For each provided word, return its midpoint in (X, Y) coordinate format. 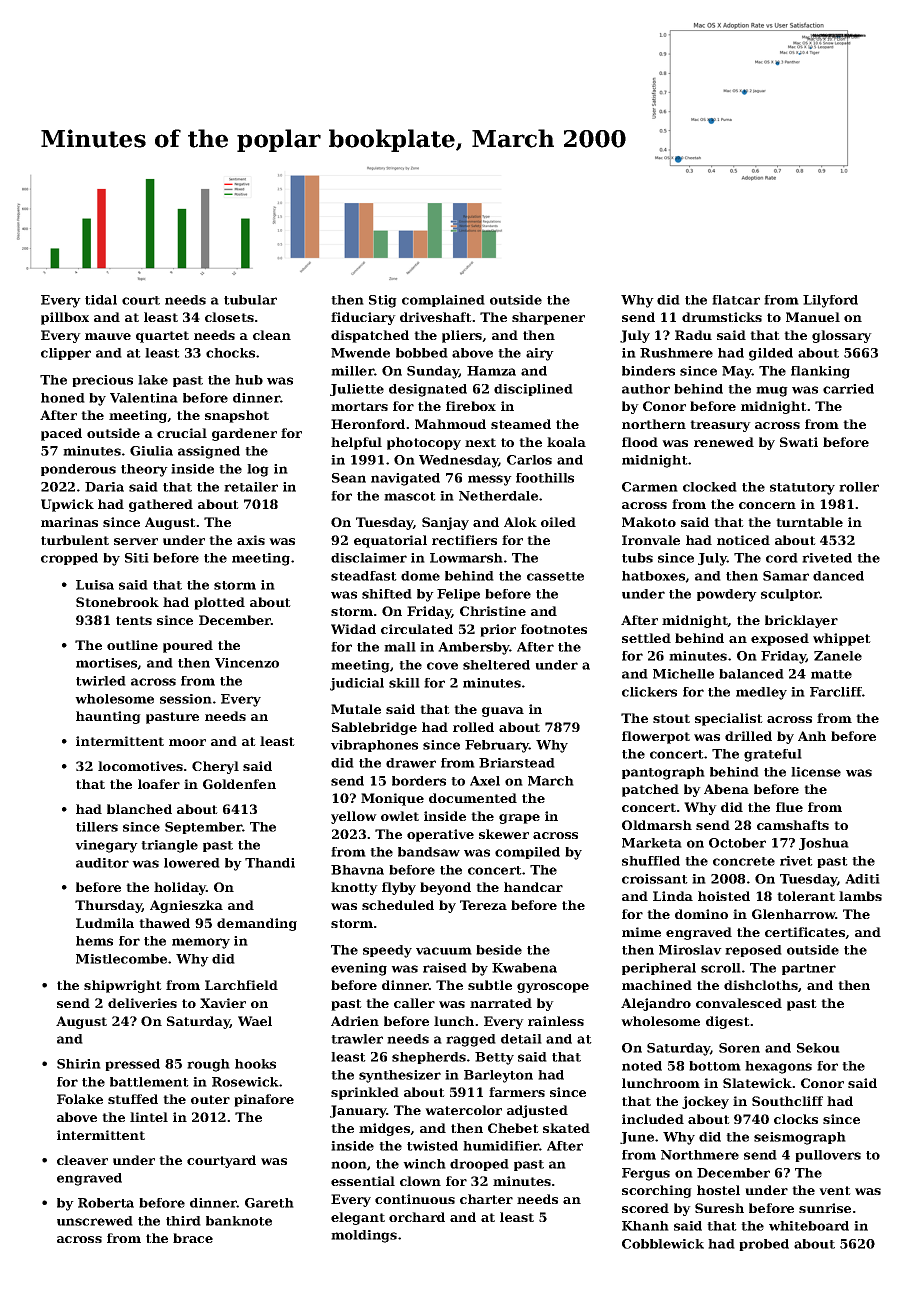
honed (63, 398)
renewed (724, 442)
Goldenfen (239, 784)
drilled (748, 736)
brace (193, 1238)
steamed (521, 424)
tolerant (806, 896)
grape (519, 819)
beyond (445, 888)
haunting (108, 717)
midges (385, 1129)
